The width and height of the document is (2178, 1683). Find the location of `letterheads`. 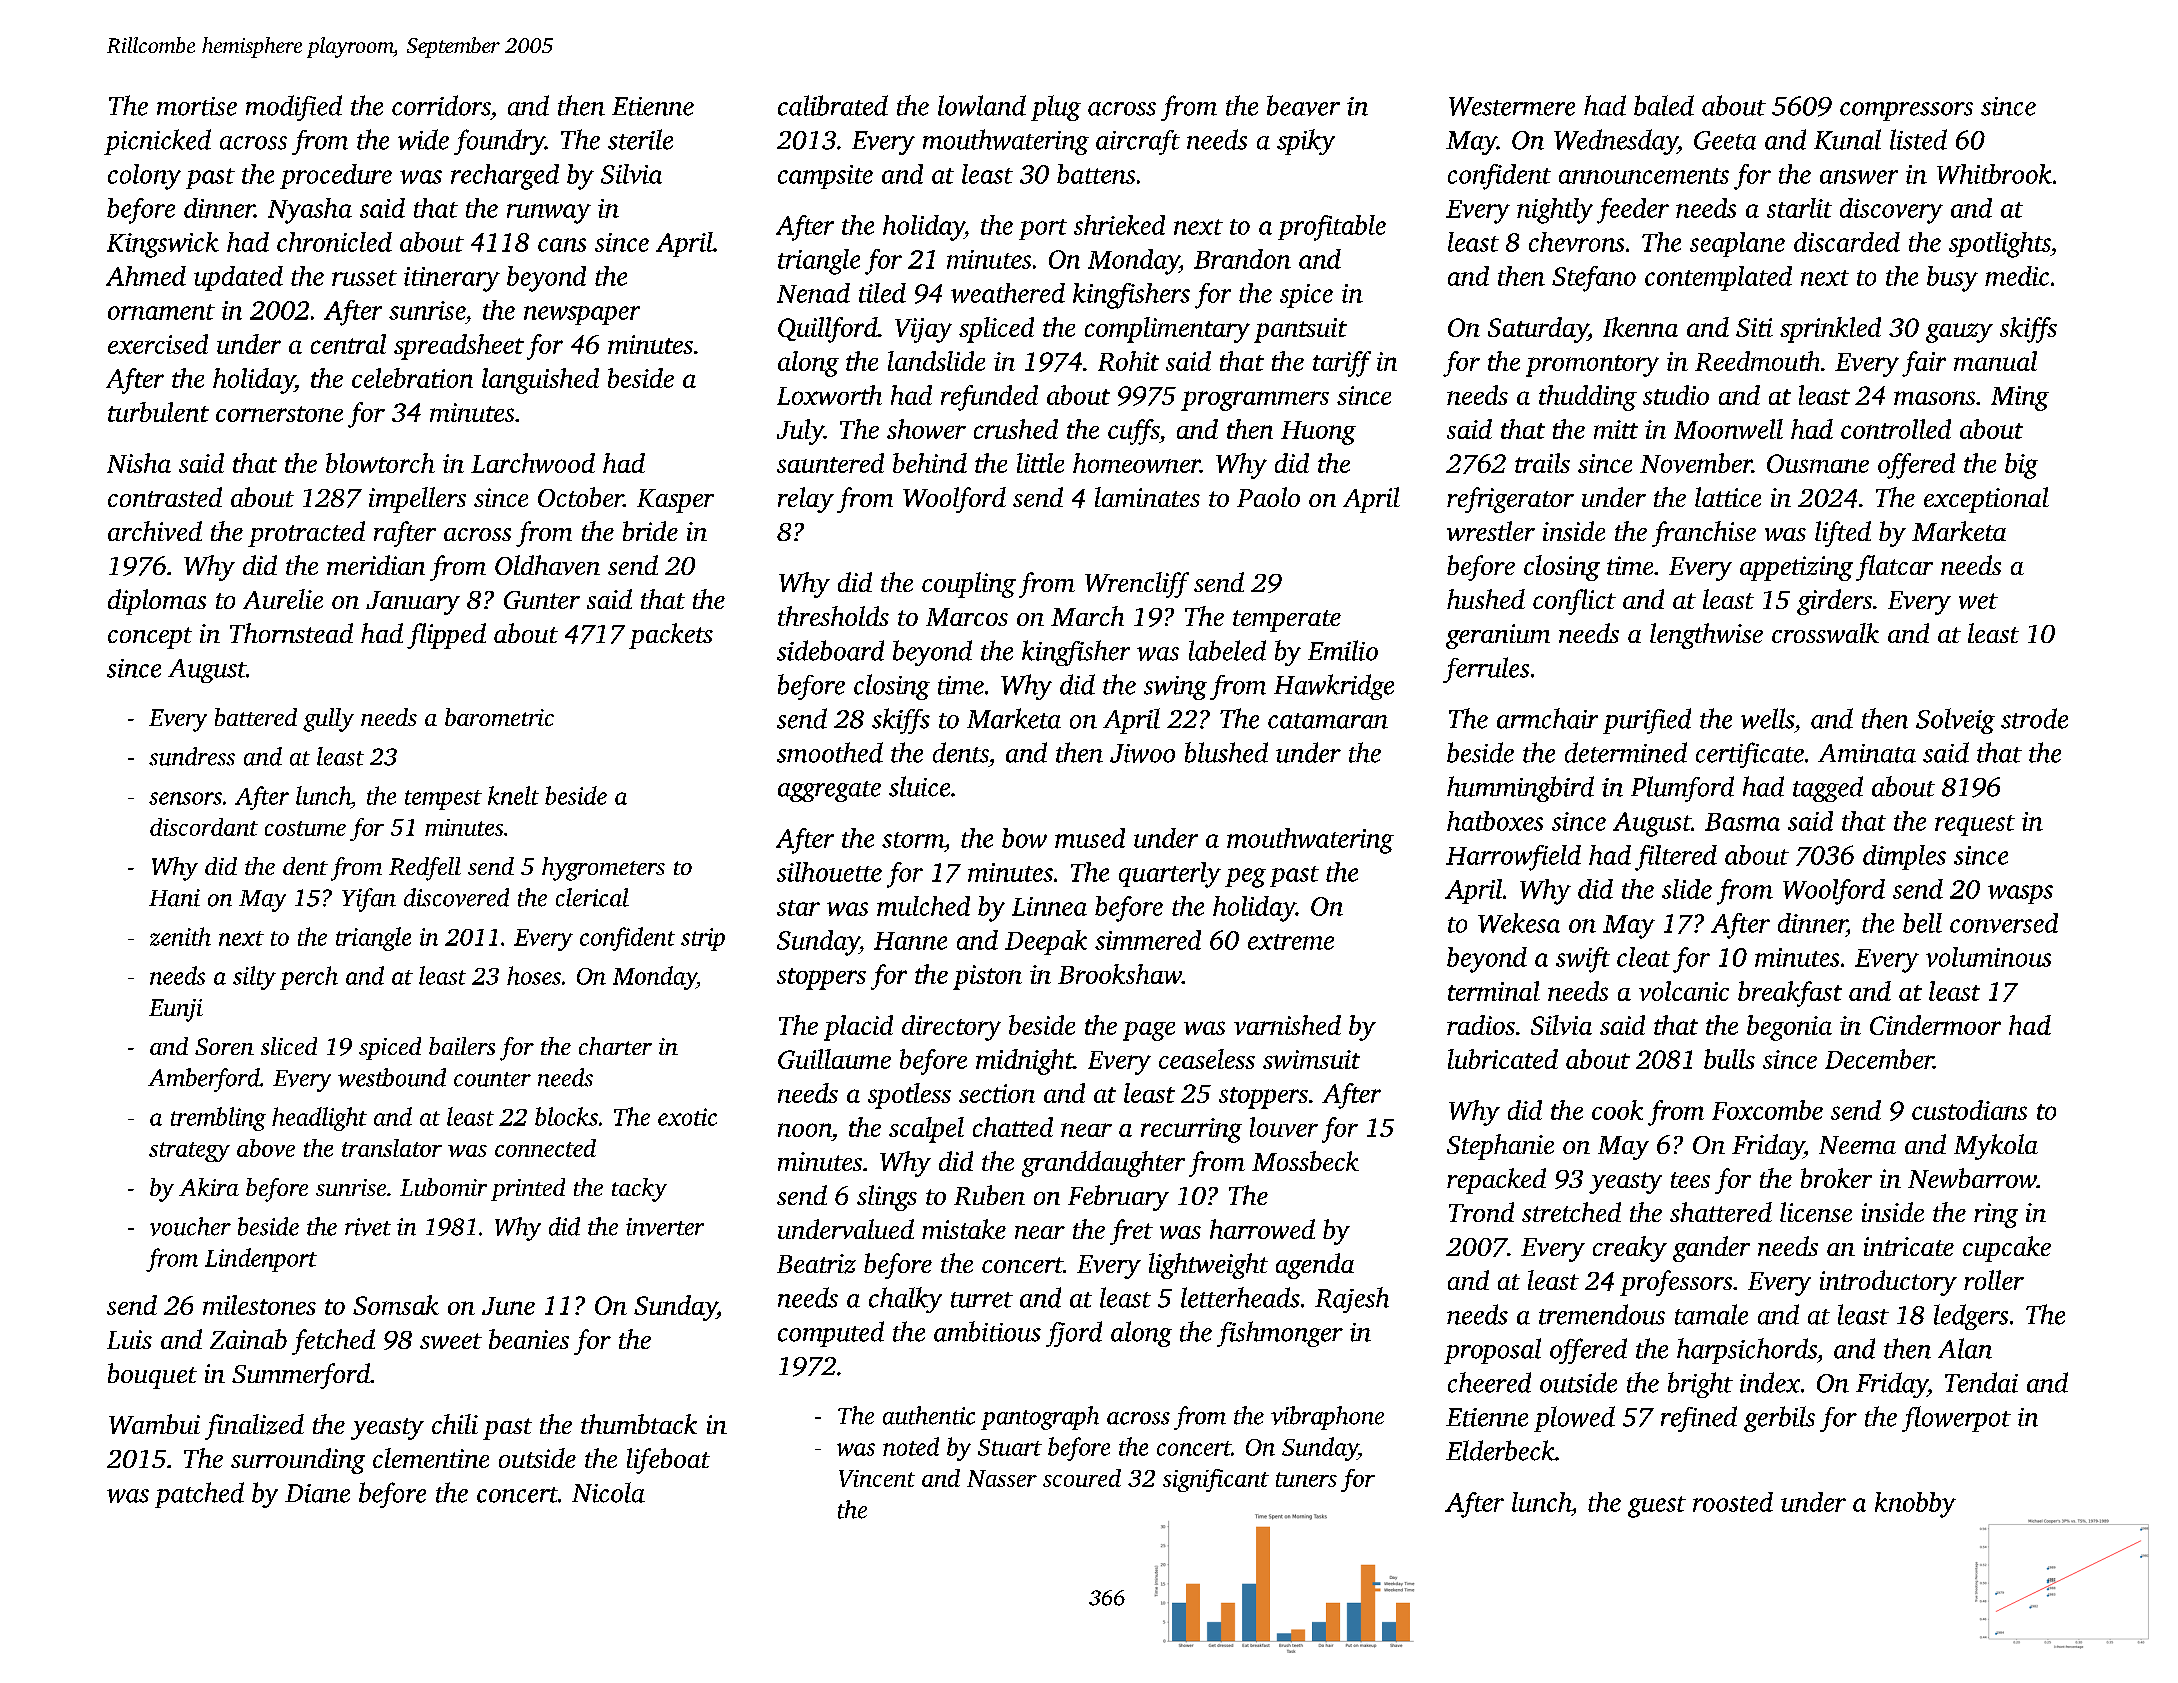

letterheads is located at coordinates (1240, 1297).
